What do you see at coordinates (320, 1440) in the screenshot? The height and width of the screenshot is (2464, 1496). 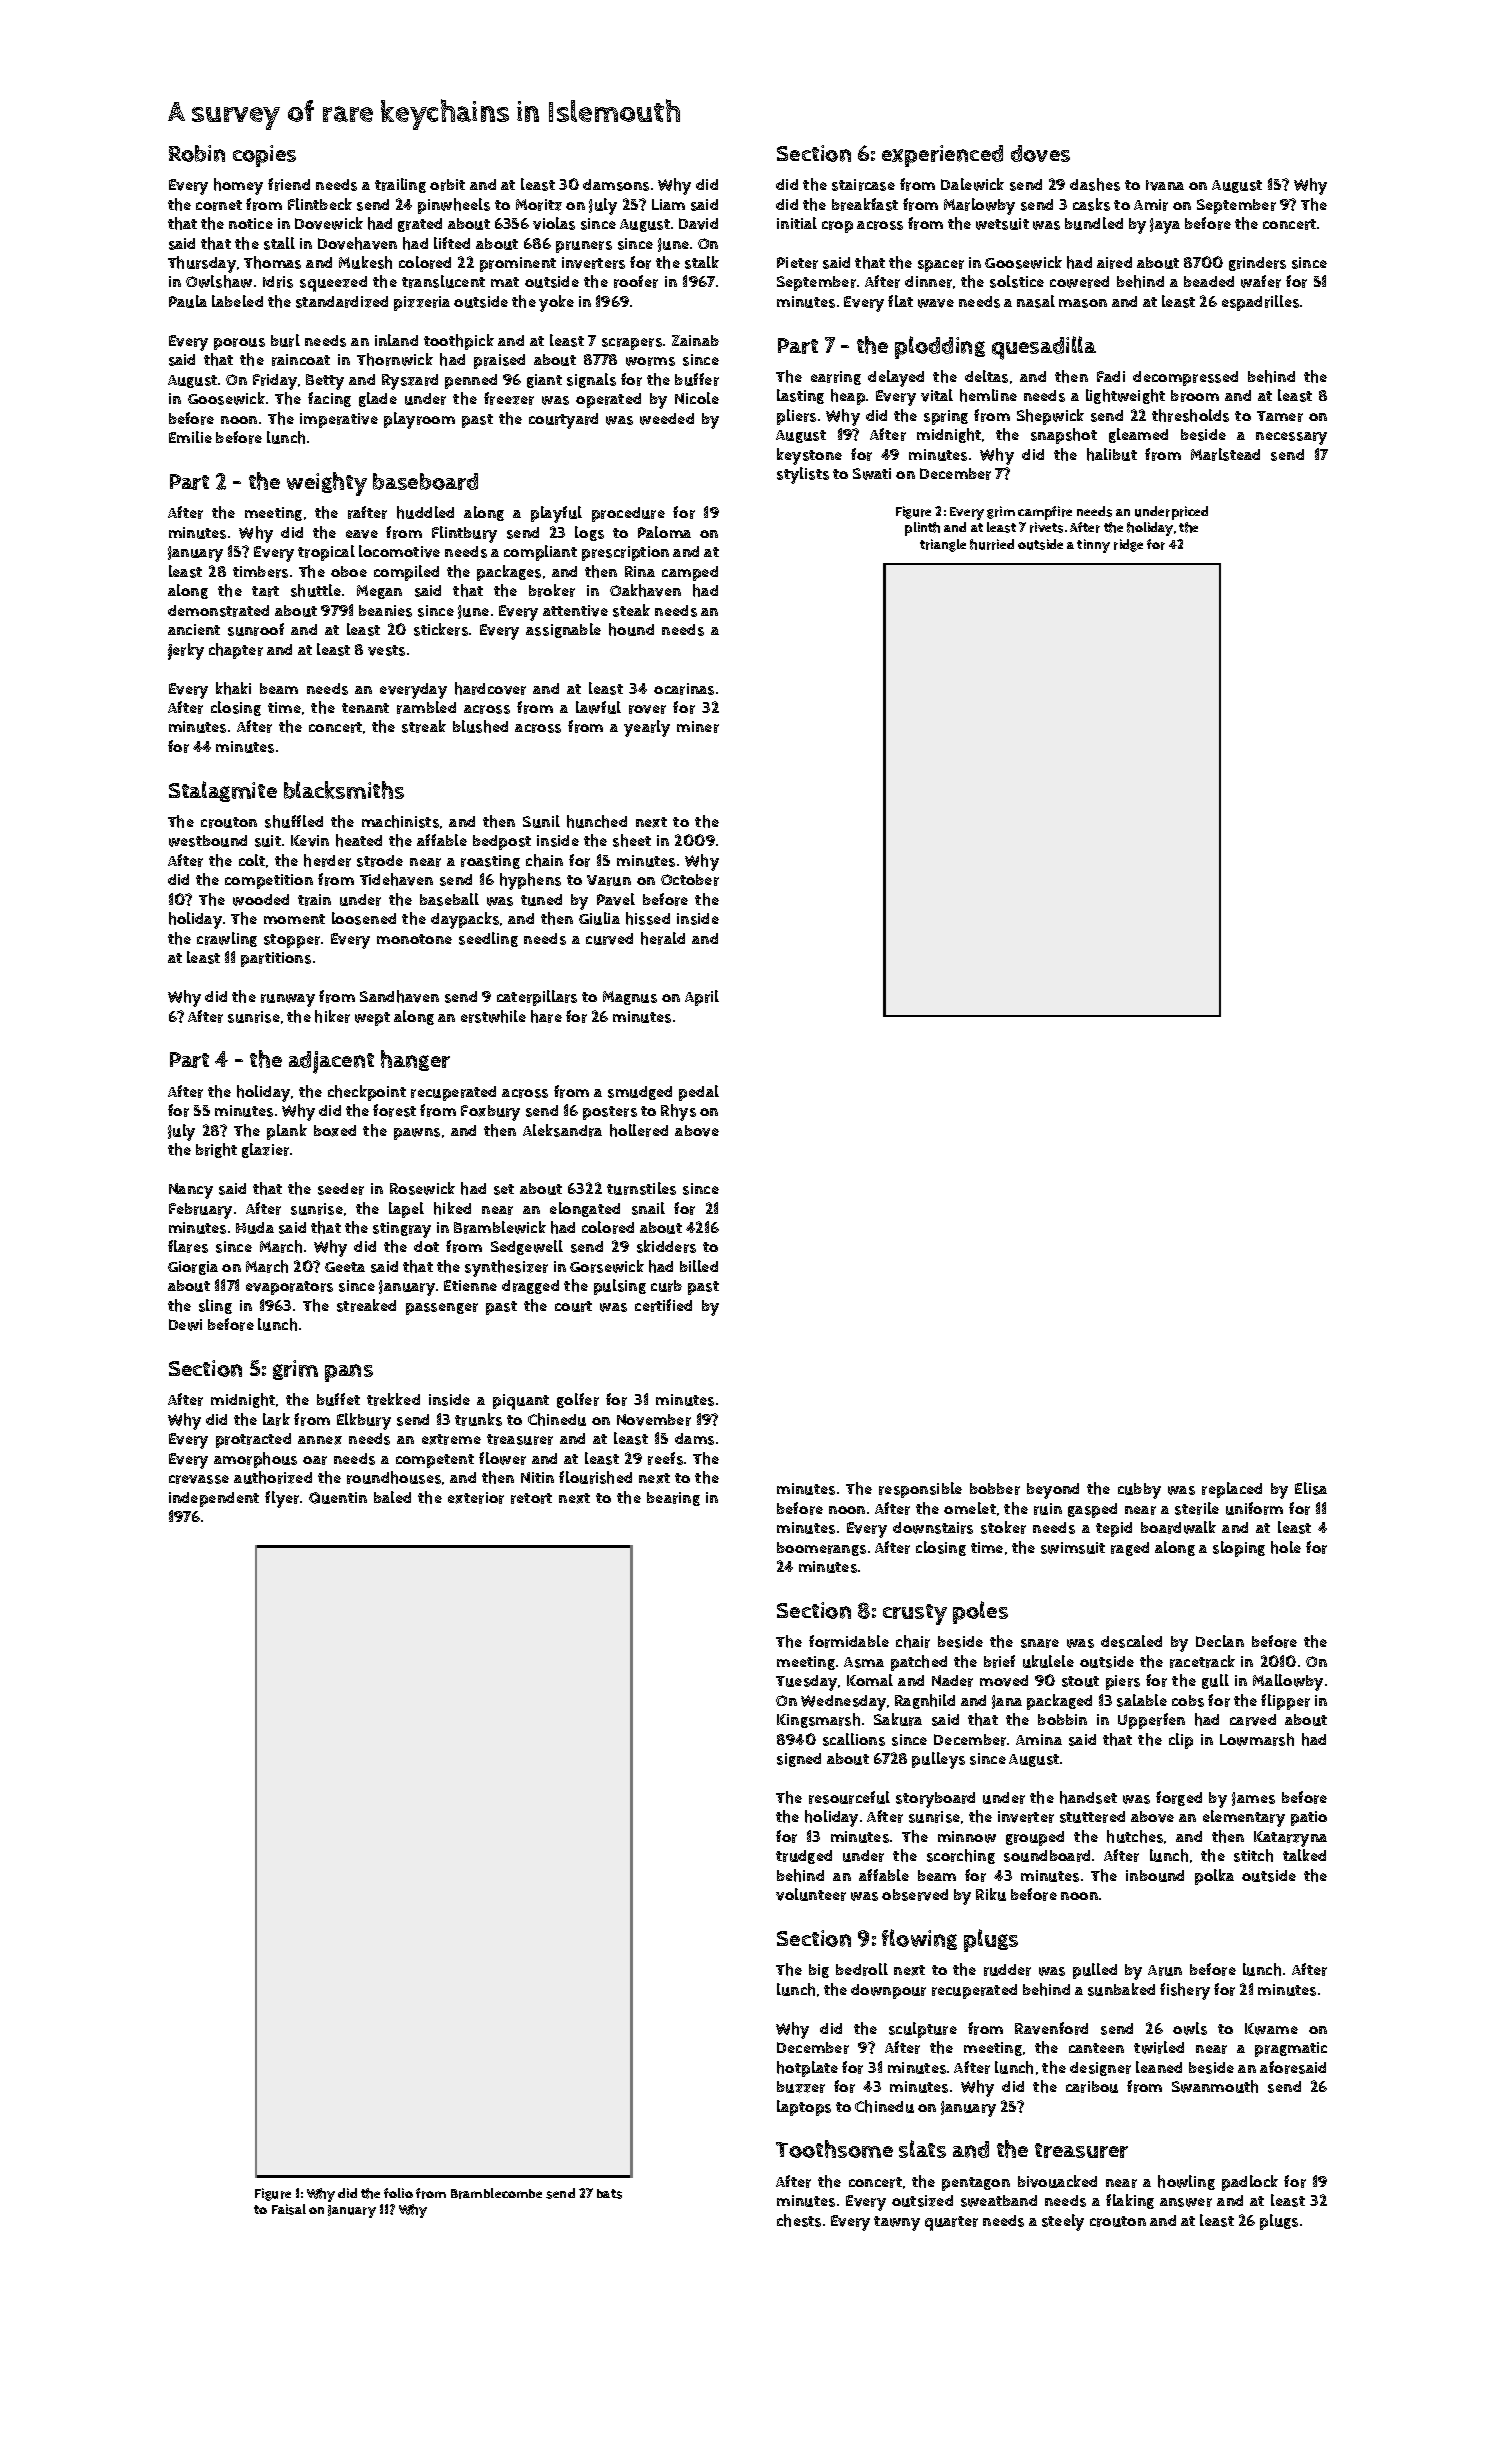 I see `annex` at bounding box center [320, 1440].
